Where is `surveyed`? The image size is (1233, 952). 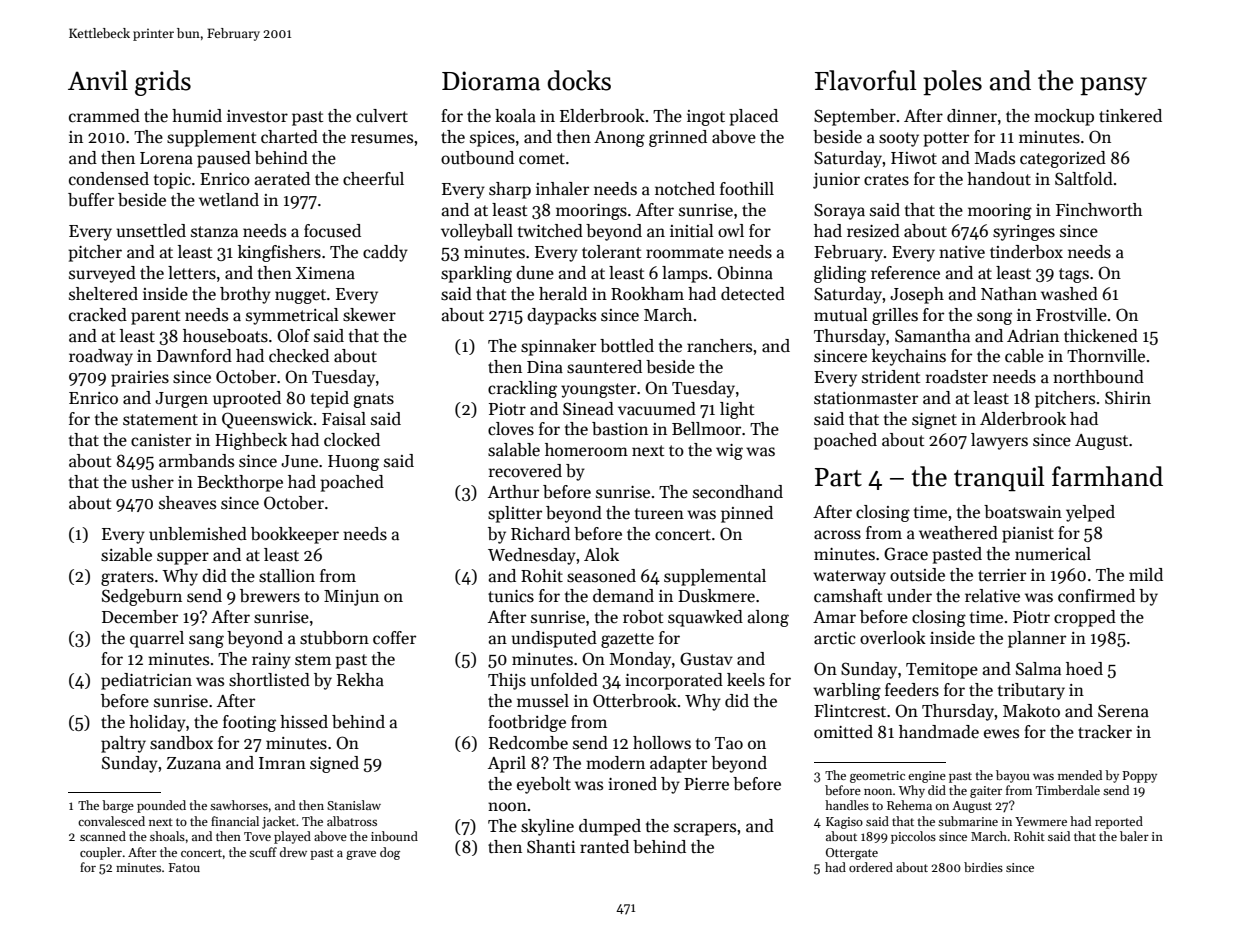 surveyed is located at coordinates (102, 274).
